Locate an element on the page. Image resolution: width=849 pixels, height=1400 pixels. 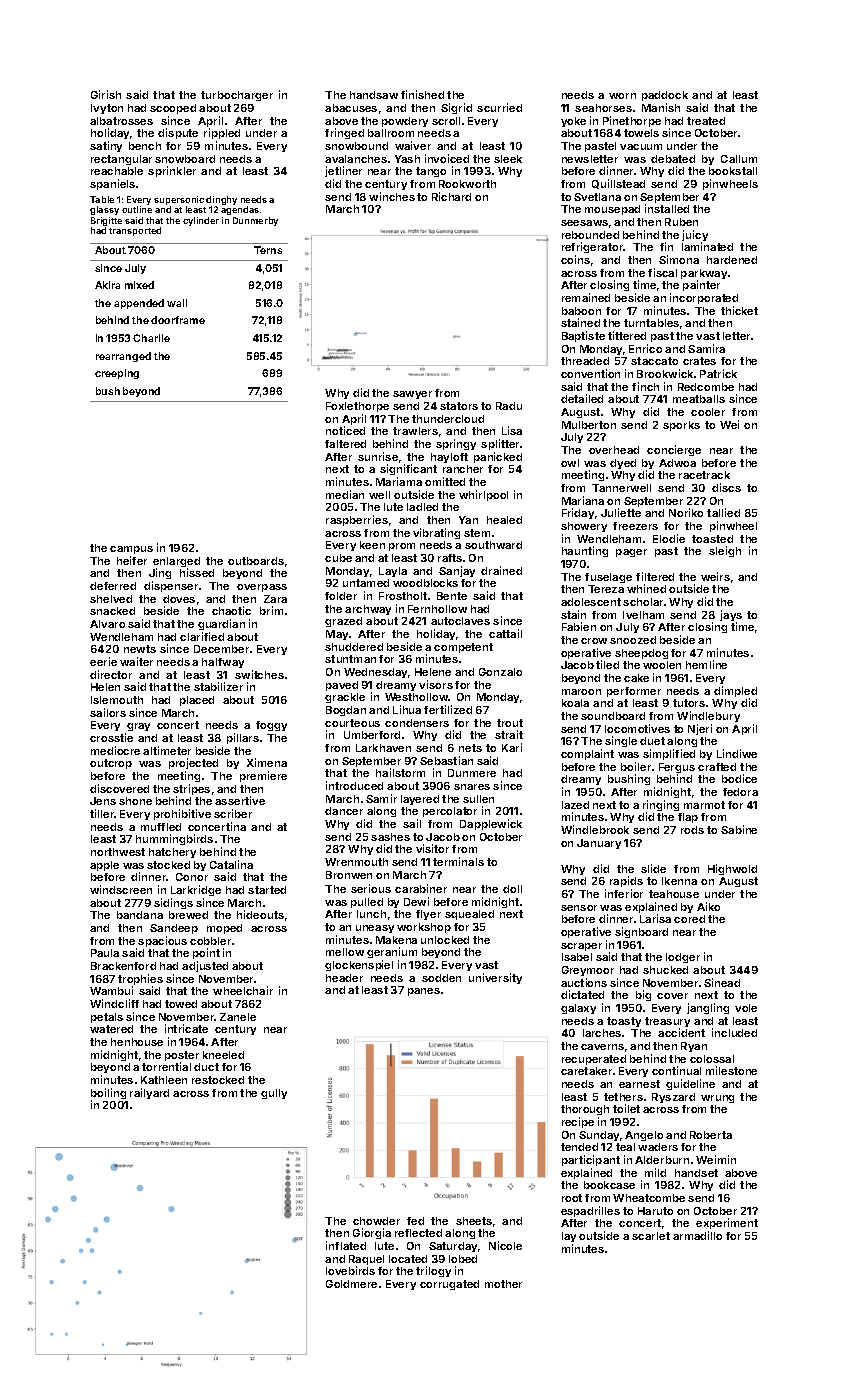
spaniels is located at coordinates (112, 184).
